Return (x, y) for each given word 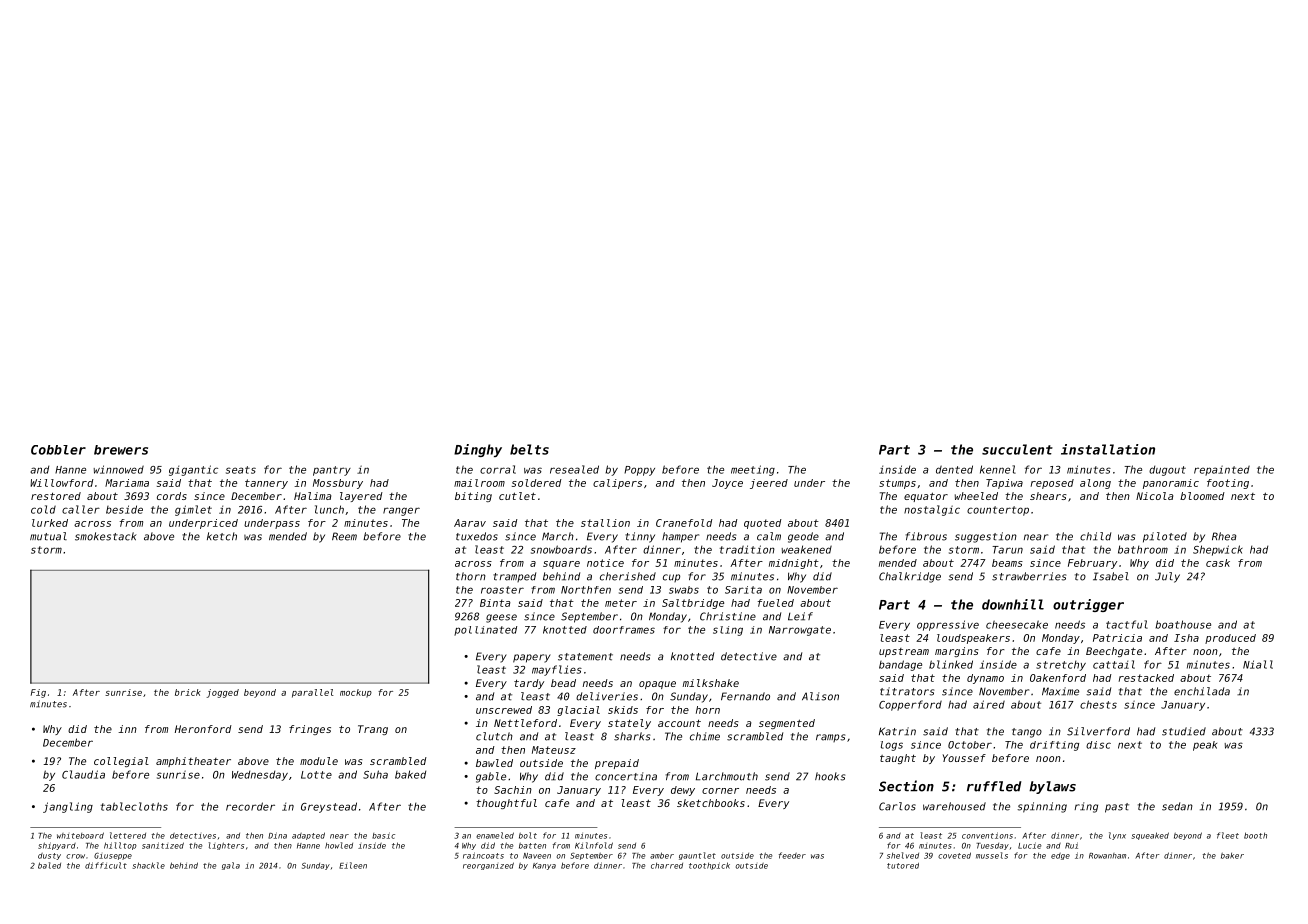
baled (49, 865)
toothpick (709, 866)
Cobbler (58, 450)
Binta (495, 603)
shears (1048, 496)
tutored (903, 866)
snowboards (561, 549)
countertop (998, 511)
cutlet (517, 496)
